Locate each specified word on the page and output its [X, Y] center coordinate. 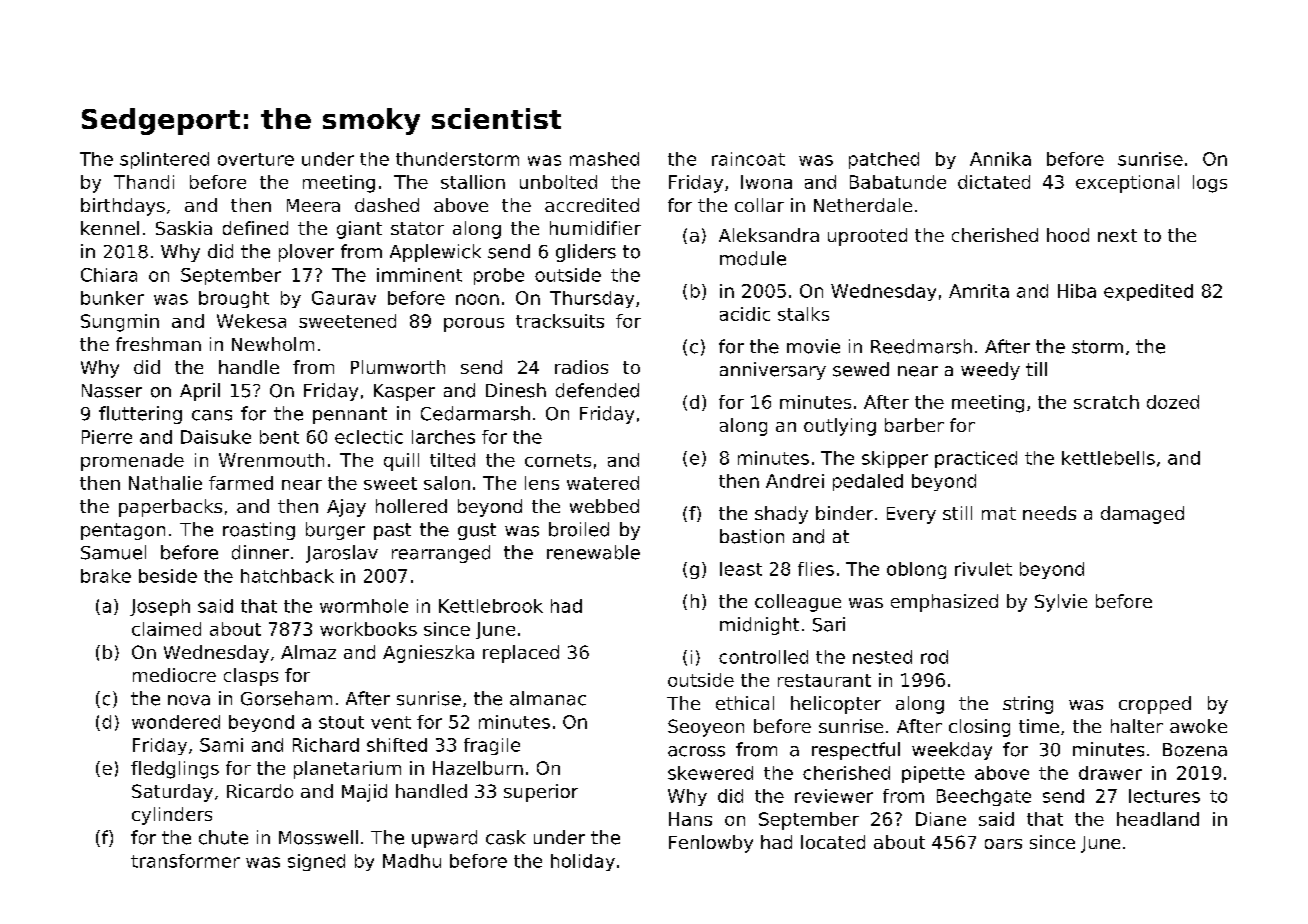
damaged [1142, 515]
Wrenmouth [271, 460]
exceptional [1127, 184]
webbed [604, 506]
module [753, 258]
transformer [185, 861]
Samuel [113, 552]
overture [256, 159]
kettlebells [1108, 458]
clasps [251, 677]
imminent [419, 275]
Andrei [795, 481]
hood [1068, 235]
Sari [829, 624]
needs [1049, 513]
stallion [473, 182]
